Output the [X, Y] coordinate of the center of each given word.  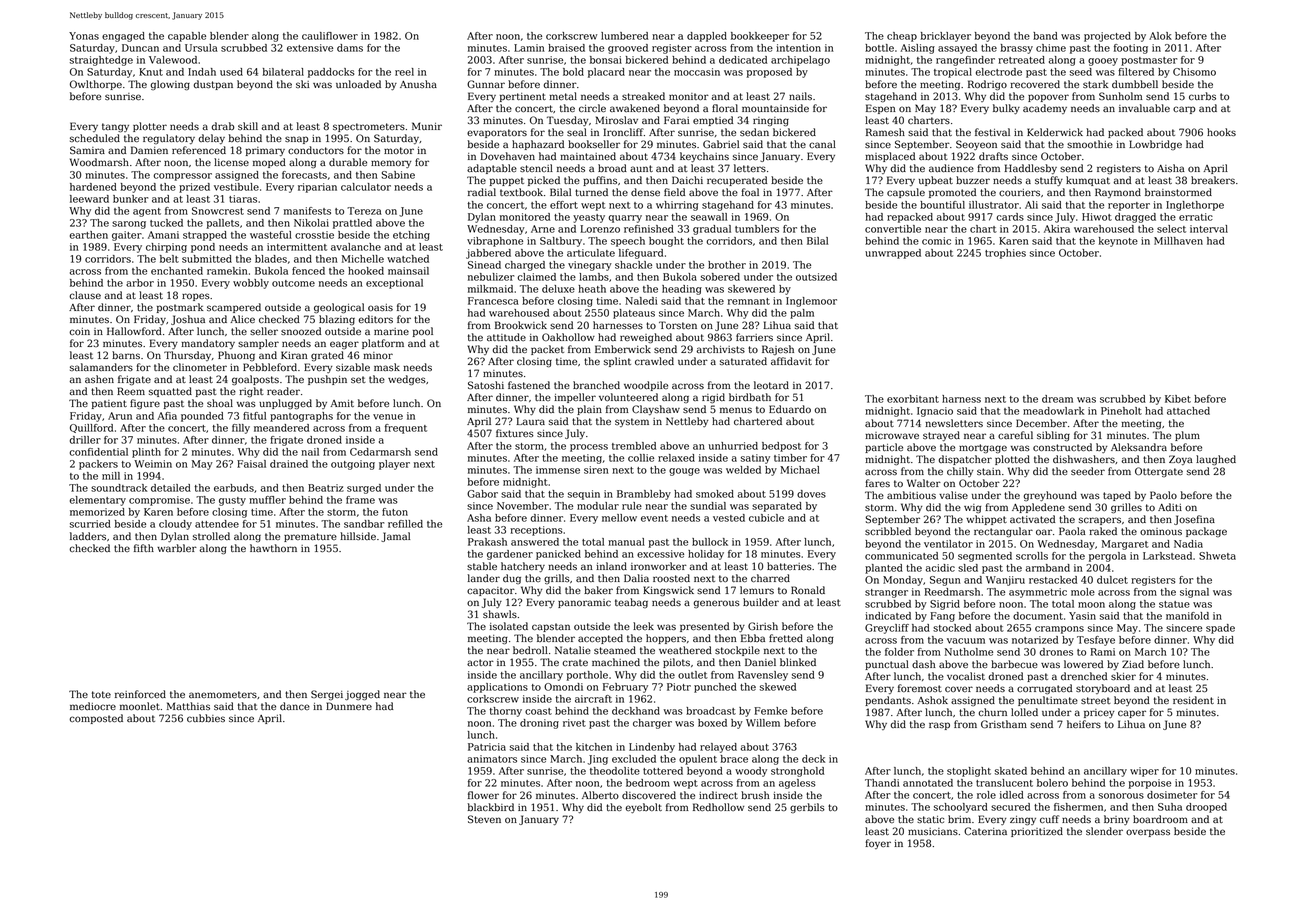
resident [1193, 700]
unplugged [285, 404]
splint [617, 362]
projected [1107, 37]
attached [1188, 411]
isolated [509, 626]
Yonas [84, 36]
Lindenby [652, 748]
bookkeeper [760, 37]
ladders [88, 536]
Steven [484, 819]
